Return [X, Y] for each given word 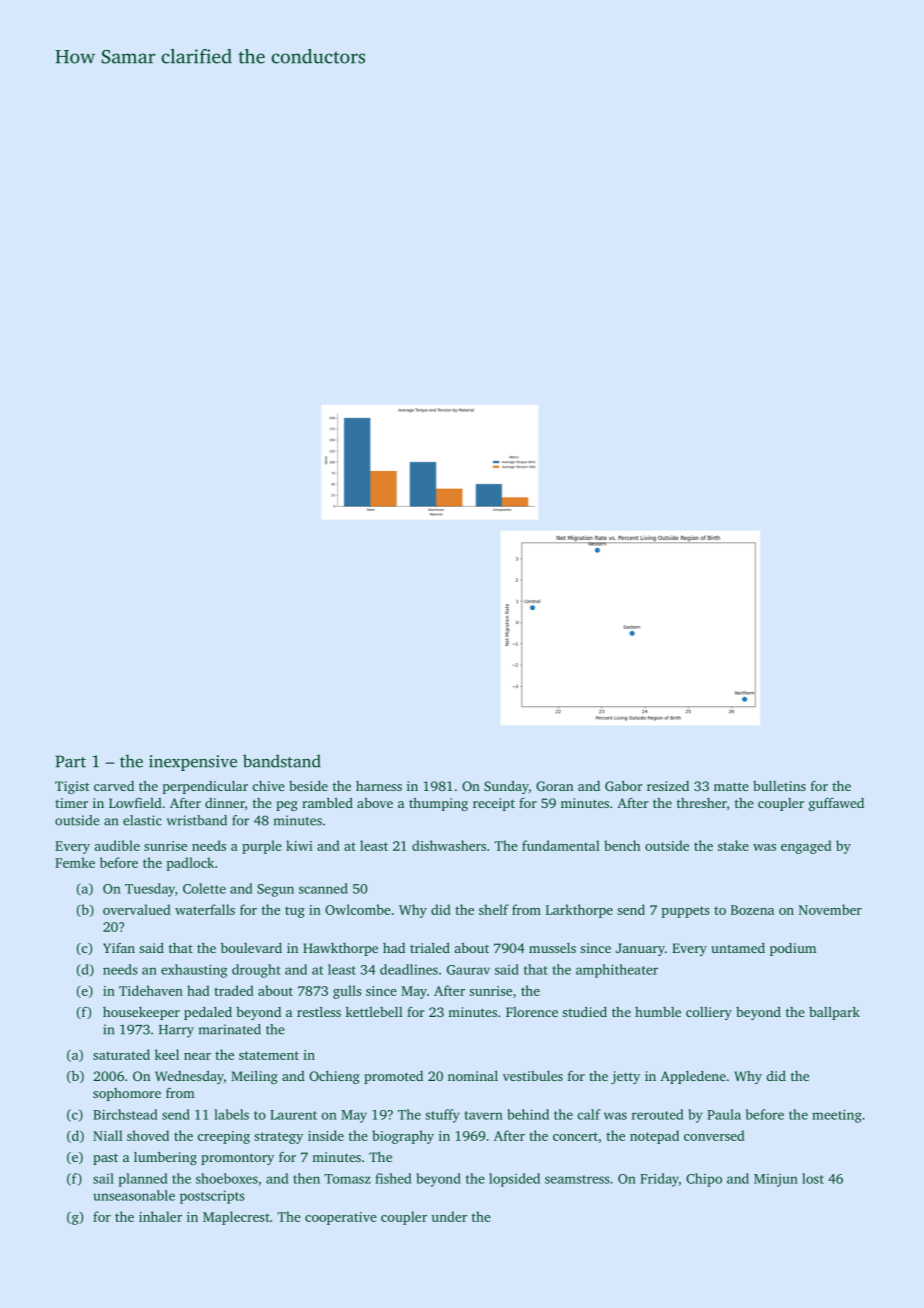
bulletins [779, 786]
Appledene [693, 1077]
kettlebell [374, 1011]
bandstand [282, 761]
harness [379, 786]
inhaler [160, 1216]
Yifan [119, 948]
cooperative [341, 1218]
